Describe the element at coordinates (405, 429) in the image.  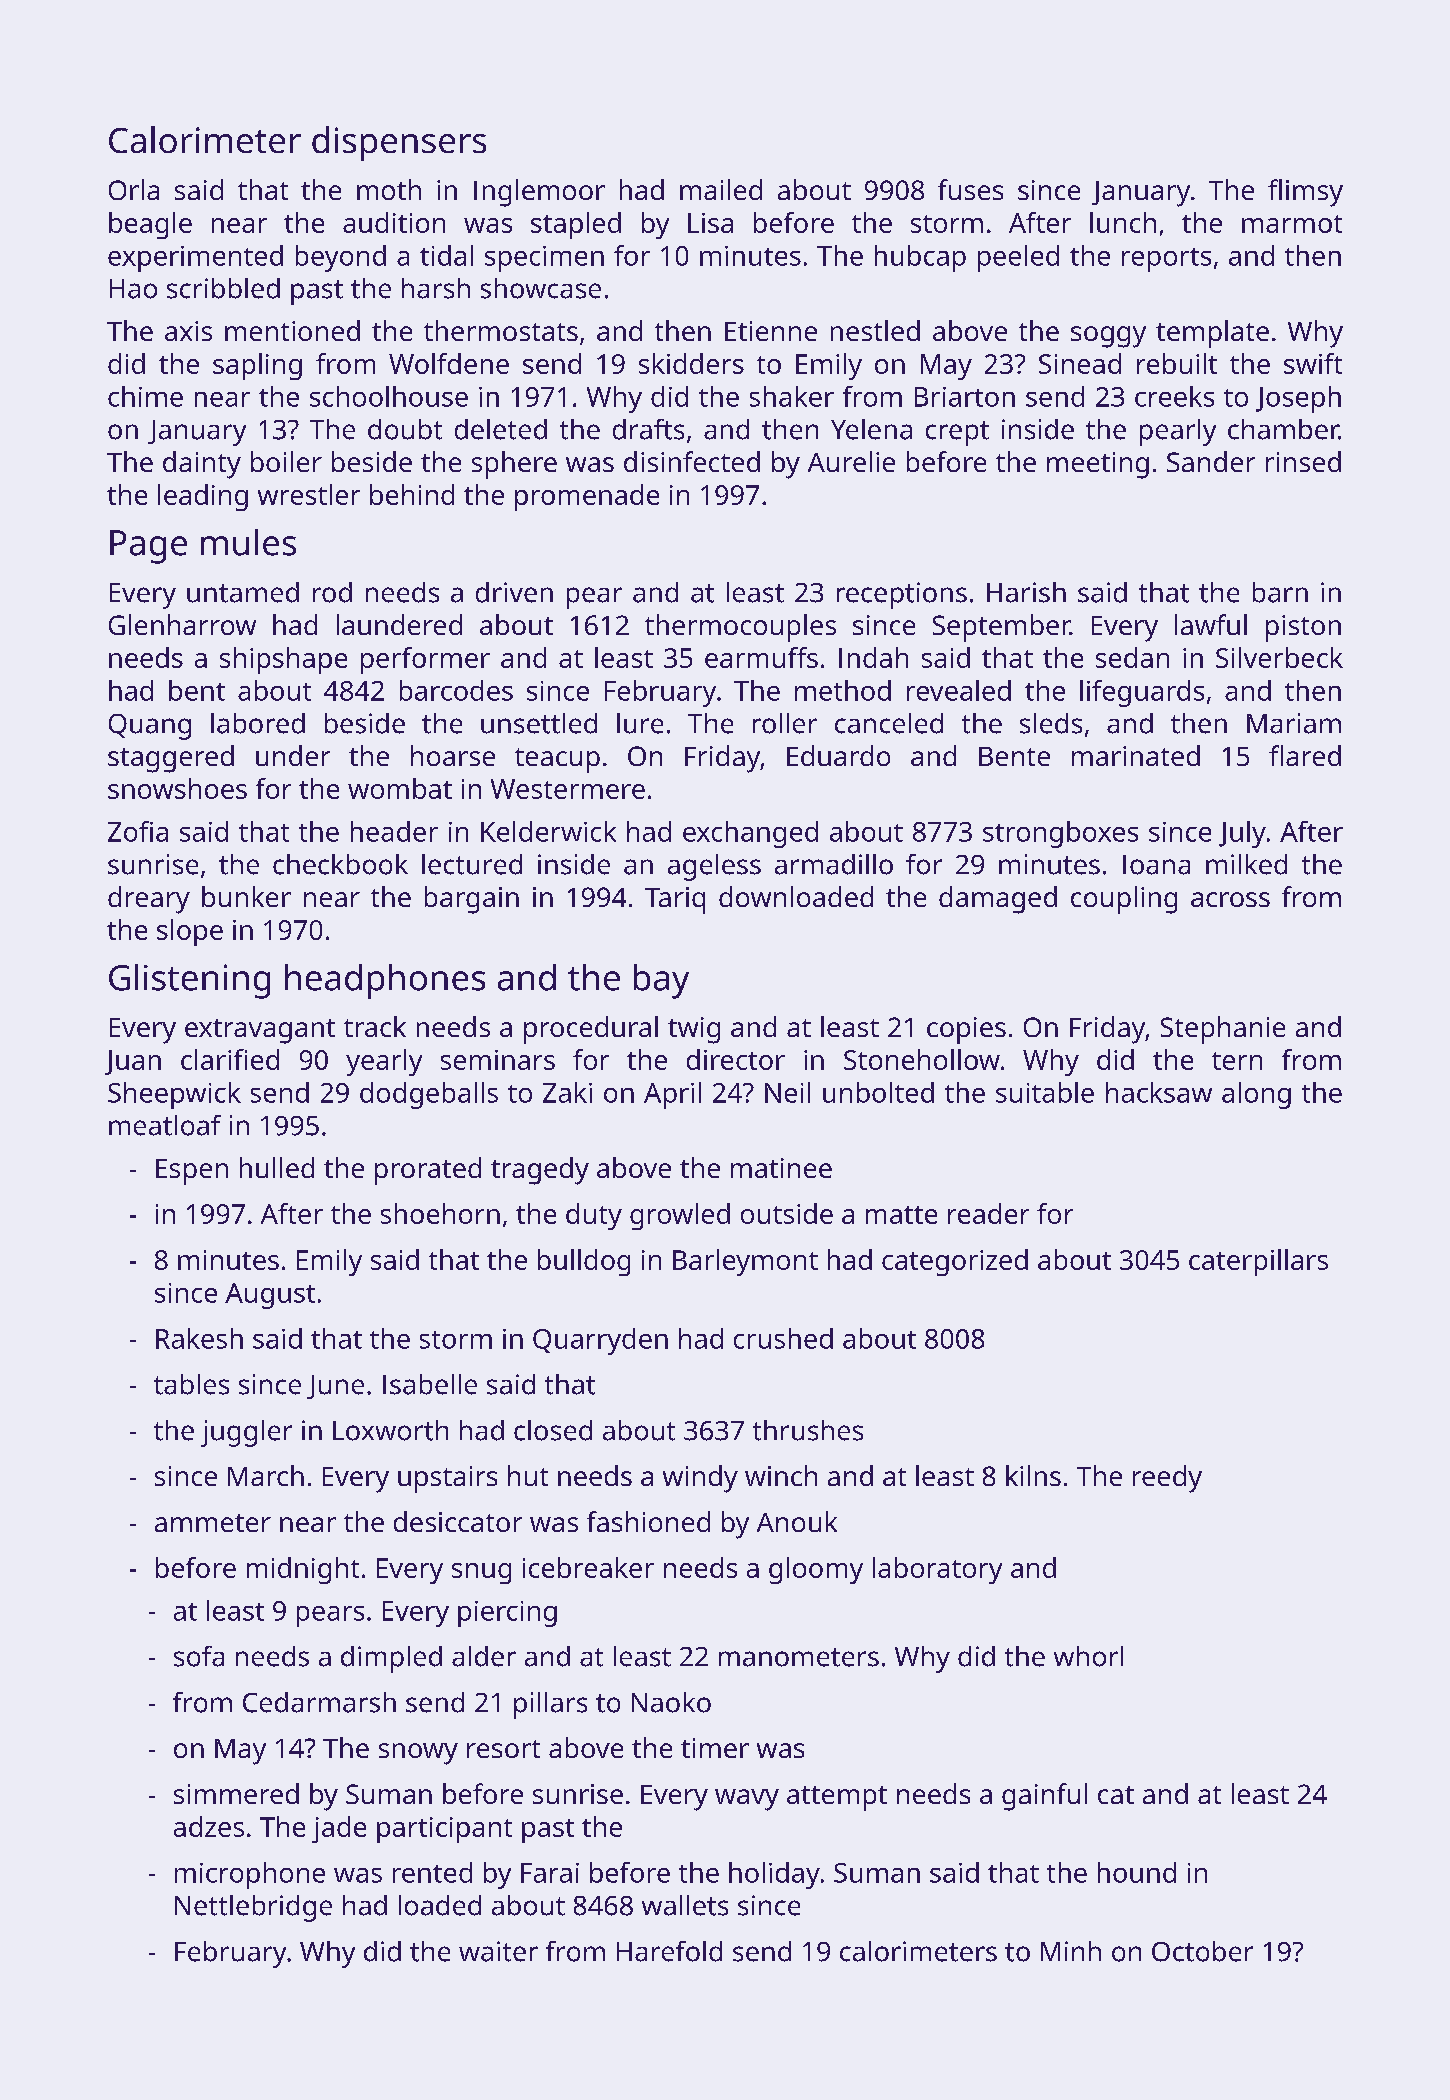
I see `doubt` at that location.
